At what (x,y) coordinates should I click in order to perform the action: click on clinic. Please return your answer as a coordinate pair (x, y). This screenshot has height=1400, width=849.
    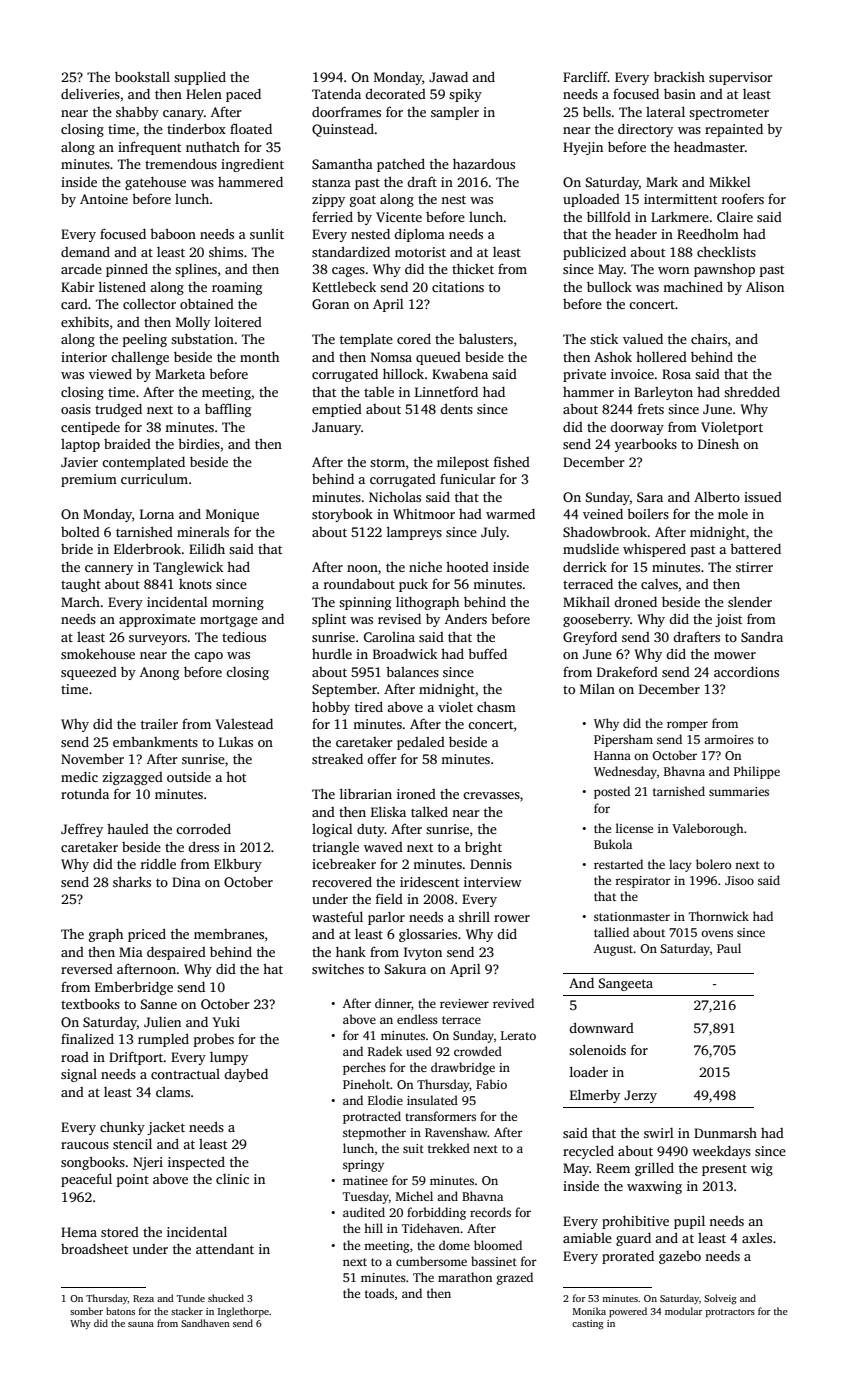
    Looking at the image, I should click on (232, 1179).
